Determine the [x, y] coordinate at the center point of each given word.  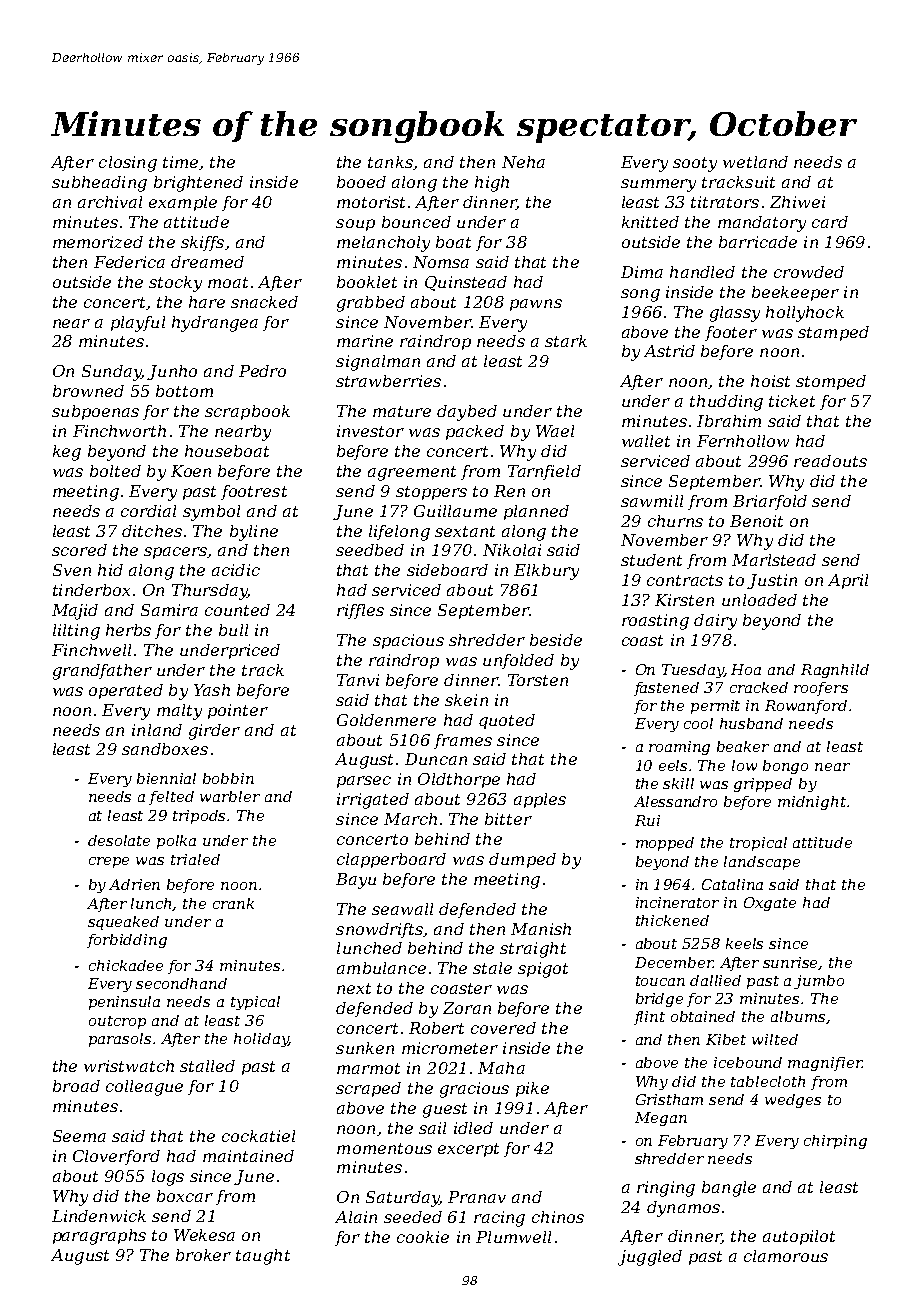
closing [128, 164]
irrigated [373, 801]
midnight [812, 803]
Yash [212, 690]
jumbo [819, 982]
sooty [695, 164]
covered [503, 1028]
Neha [523, 162]
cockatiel [258, 1136]
